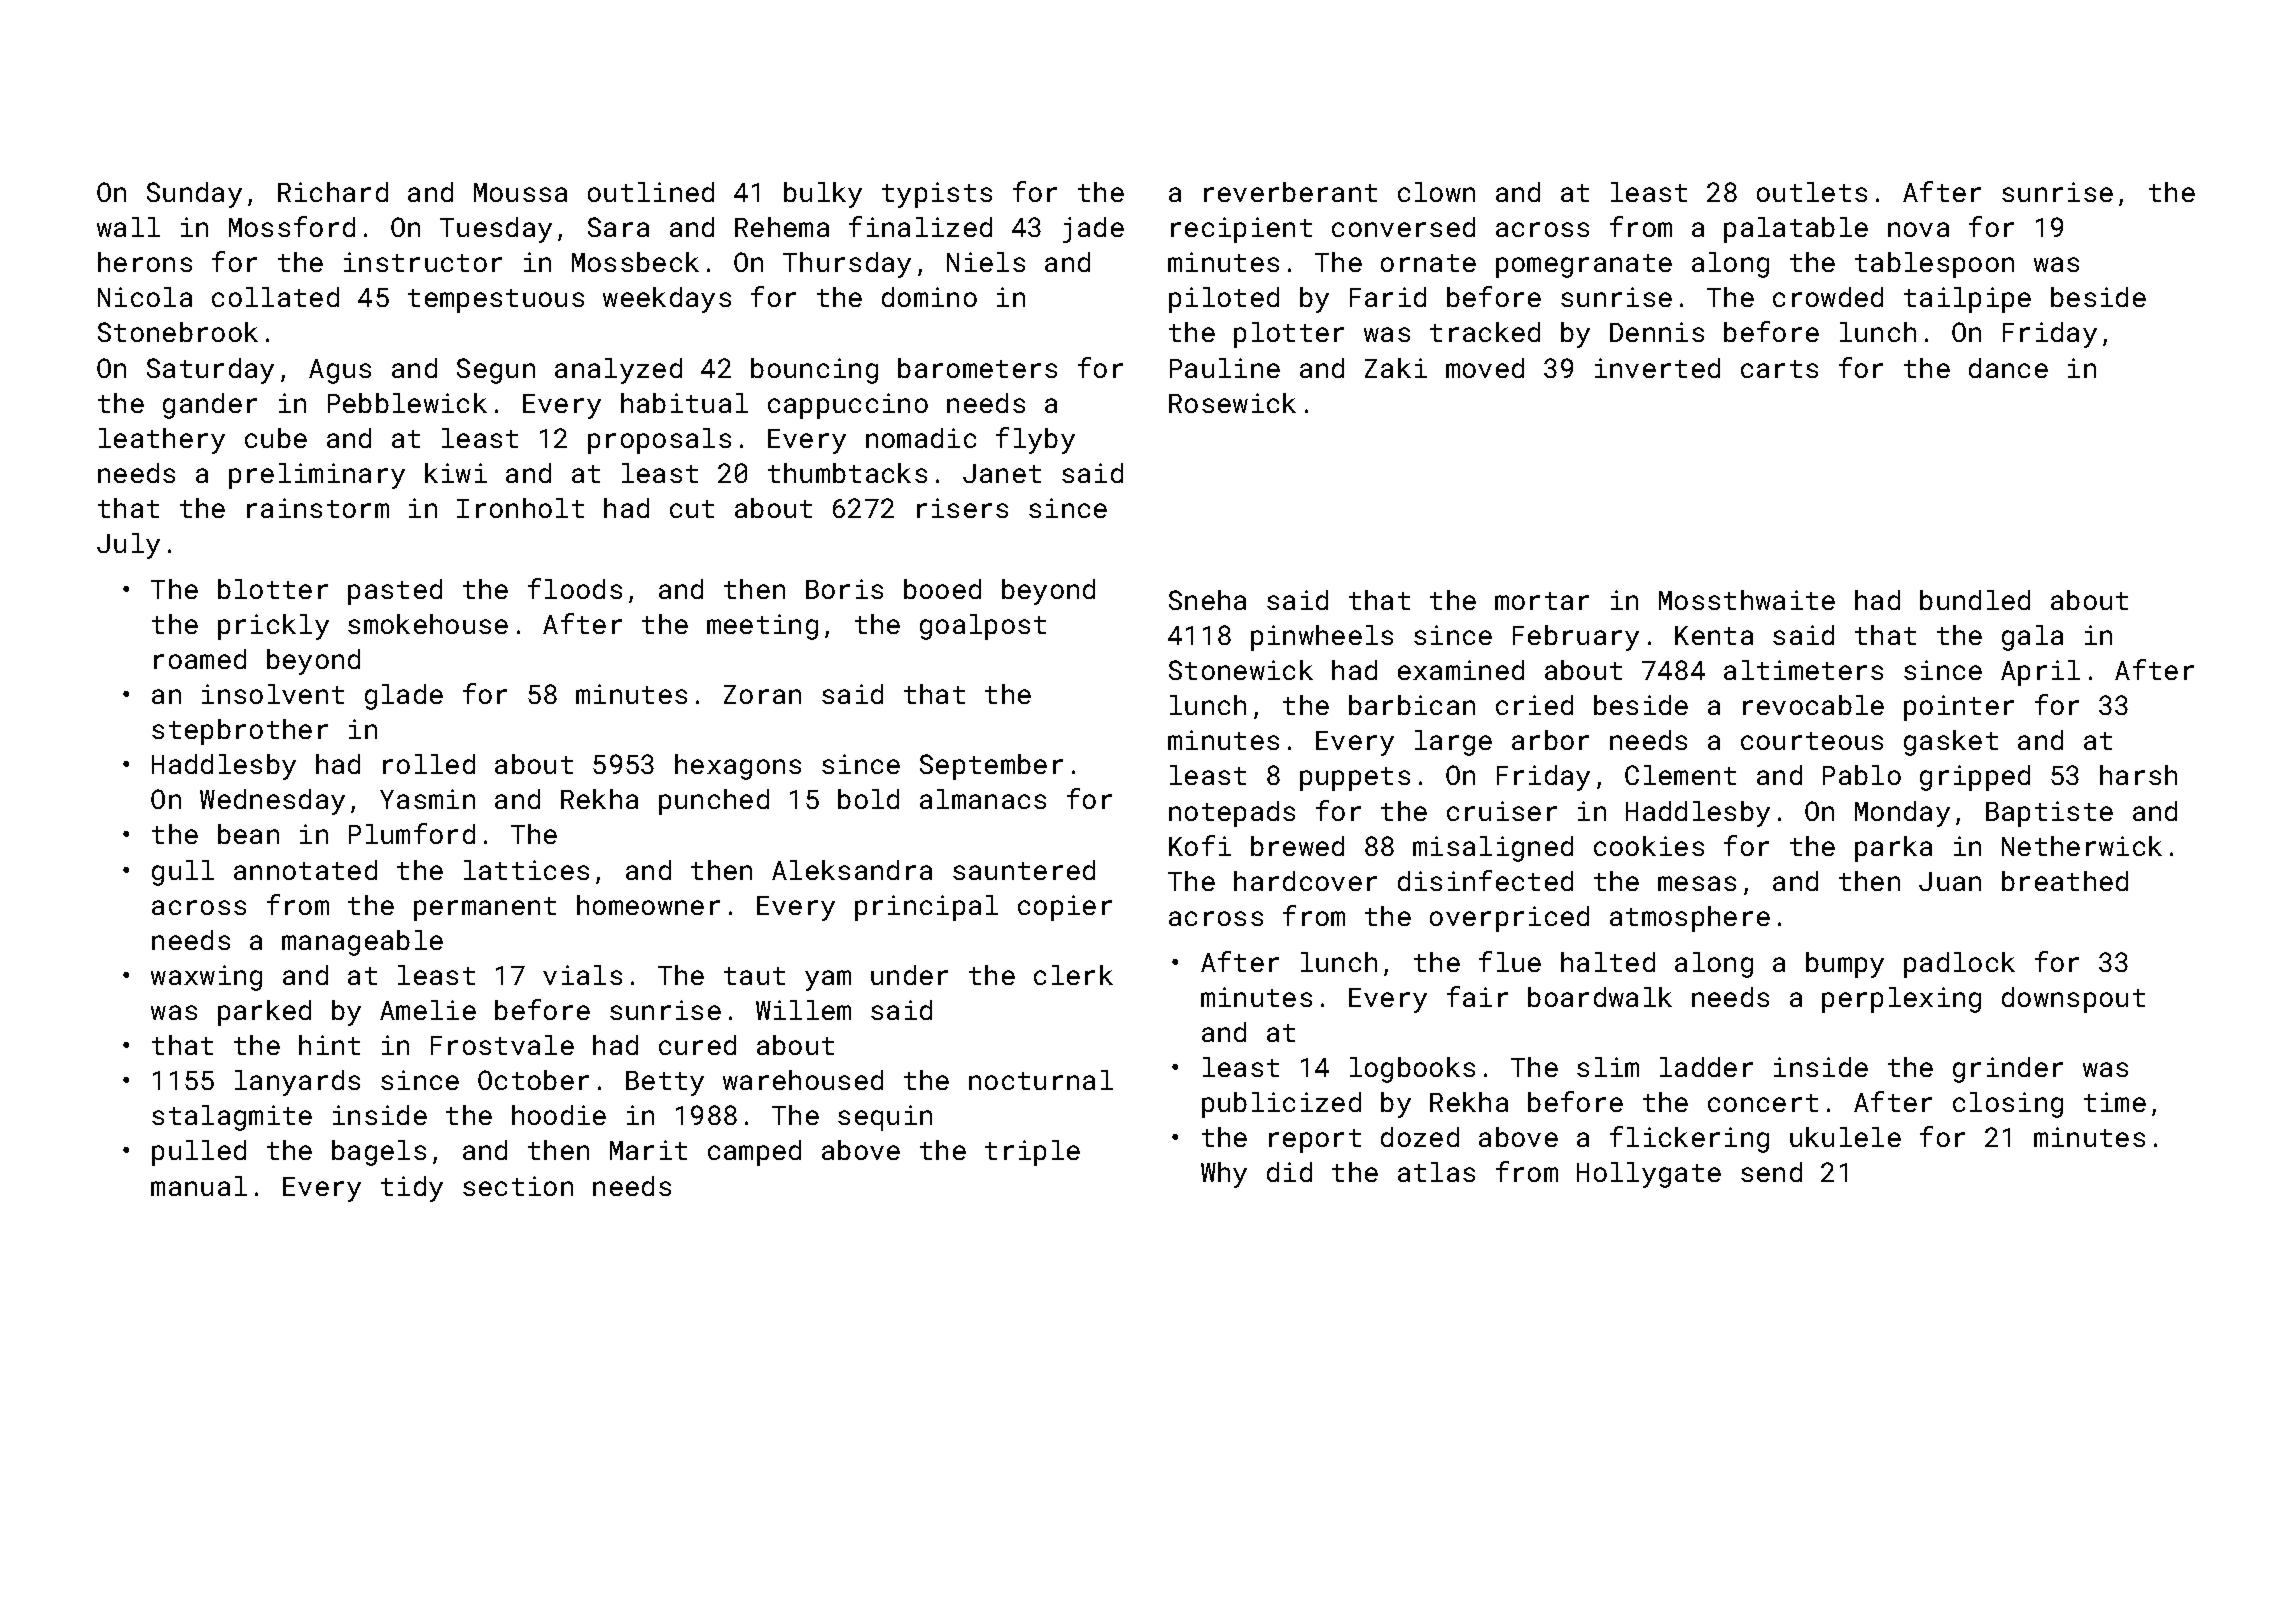 The width and height of the screenshot is (2292, 1620). What do you see at coordinates (496, 301) in the screenshot?
I see `tempestuous` at bounding box center [496, 301].
